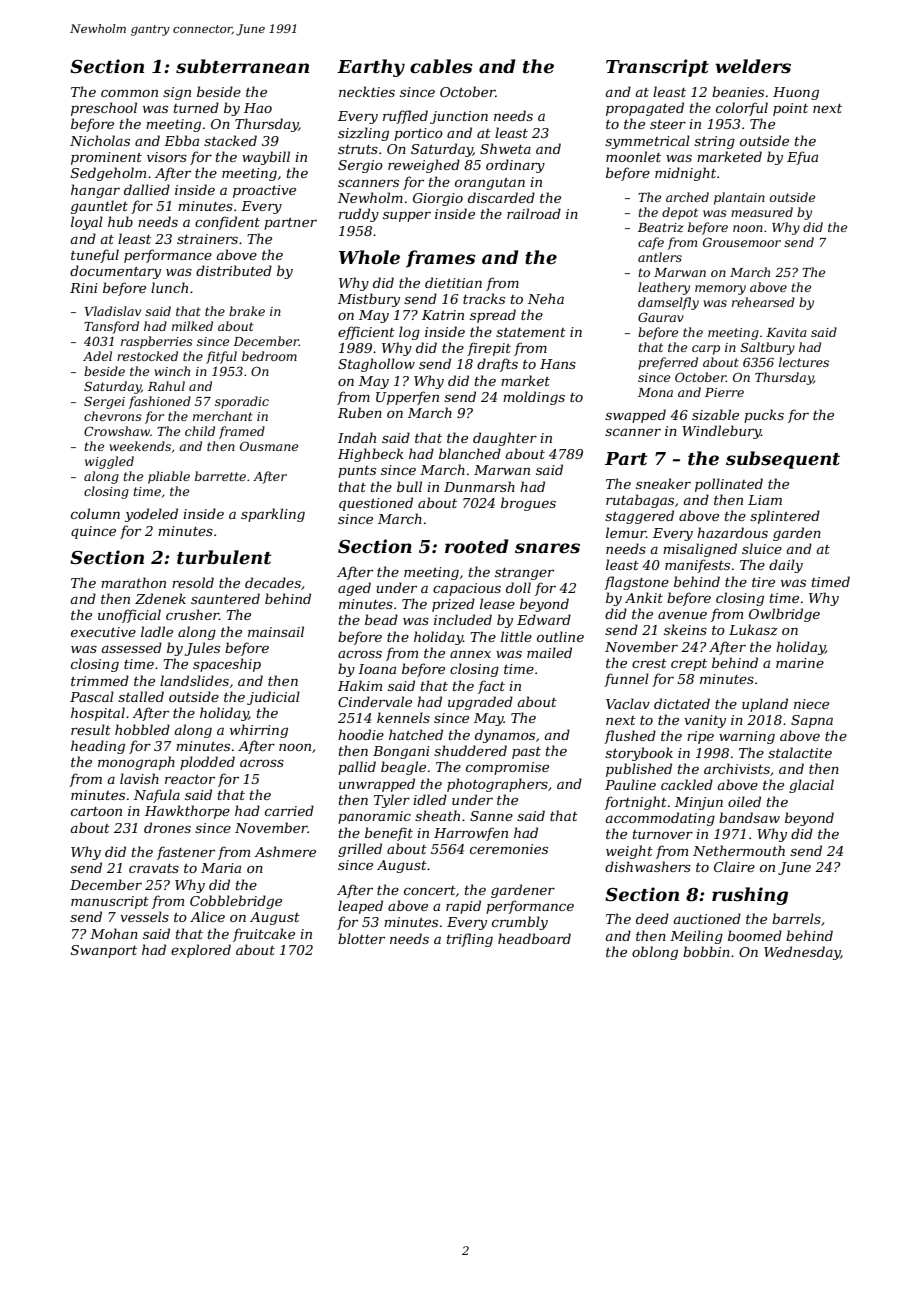  Describe the element at coordinates (376, 504) in the screenshot. I see `questioned` at that location.
